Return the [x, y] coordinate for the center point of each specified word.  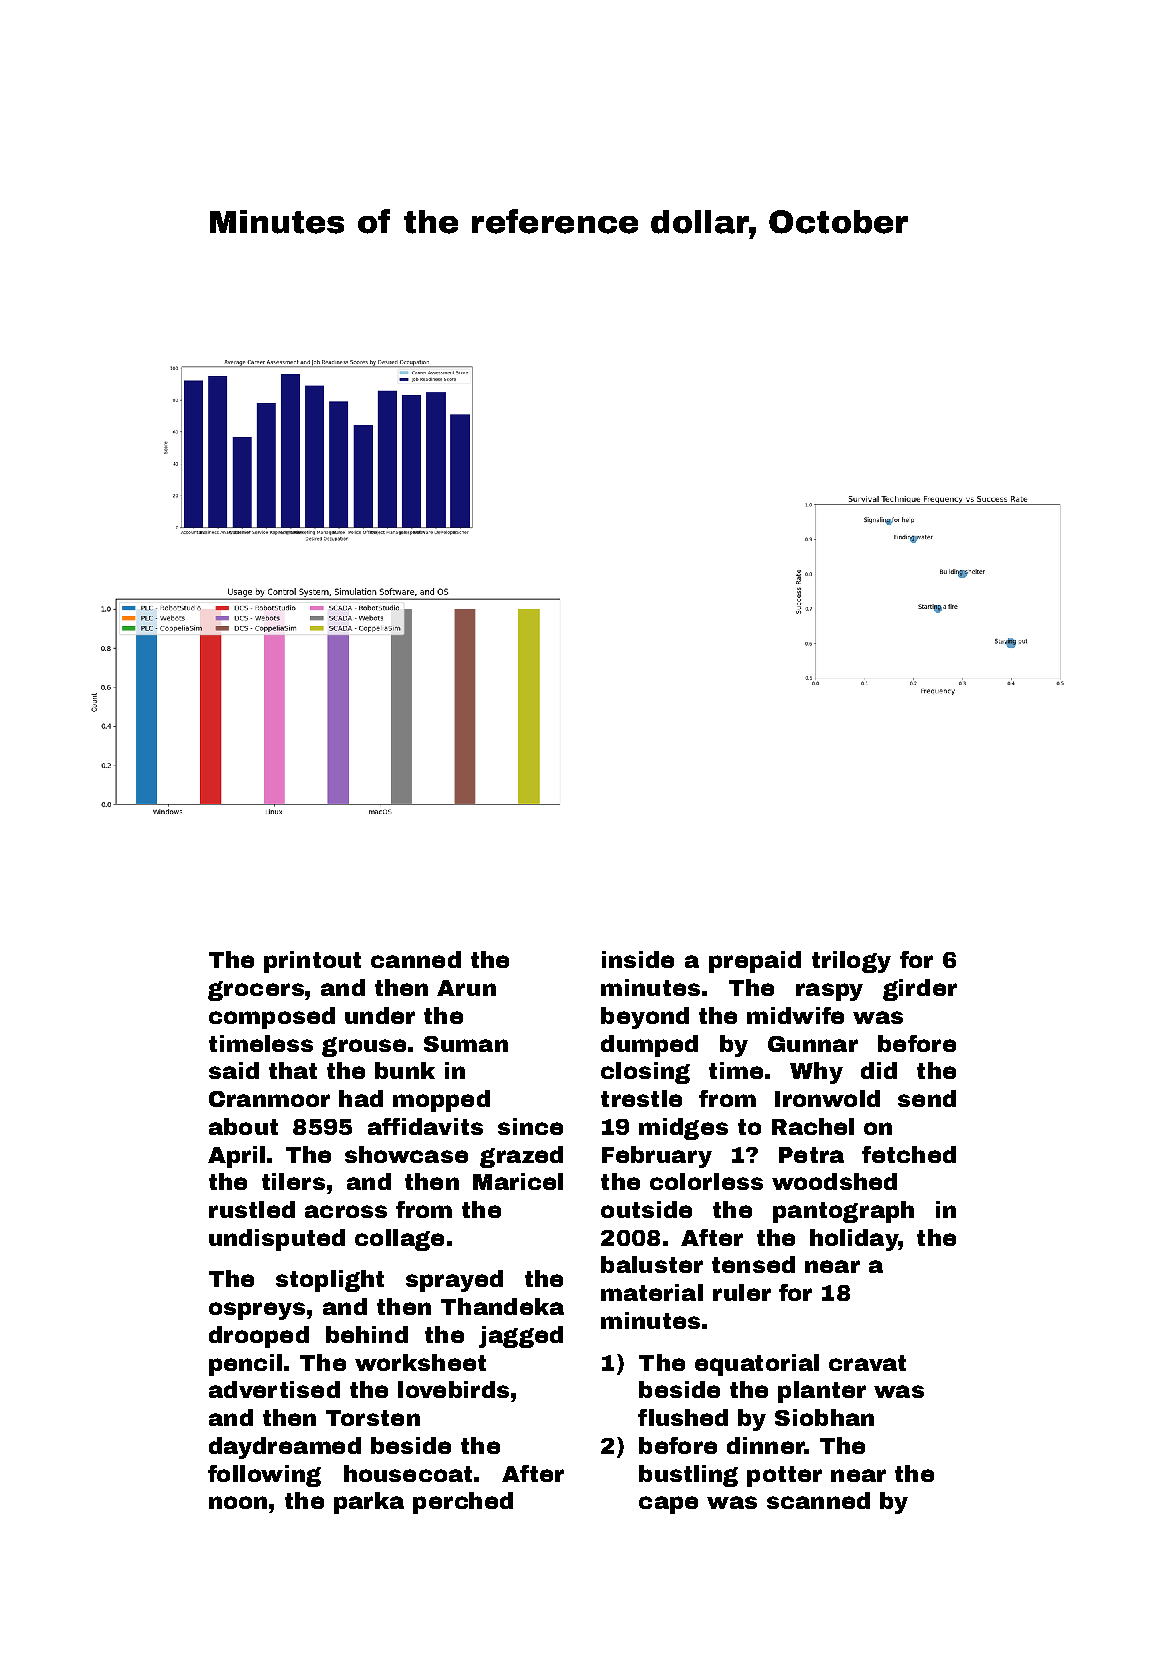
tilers [293, 1181]
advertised [274, 1389]
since [530, 1126]
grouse [364, 1047]
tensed [753, 1264]
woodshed [834, 1181]
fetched [909, 1154]
